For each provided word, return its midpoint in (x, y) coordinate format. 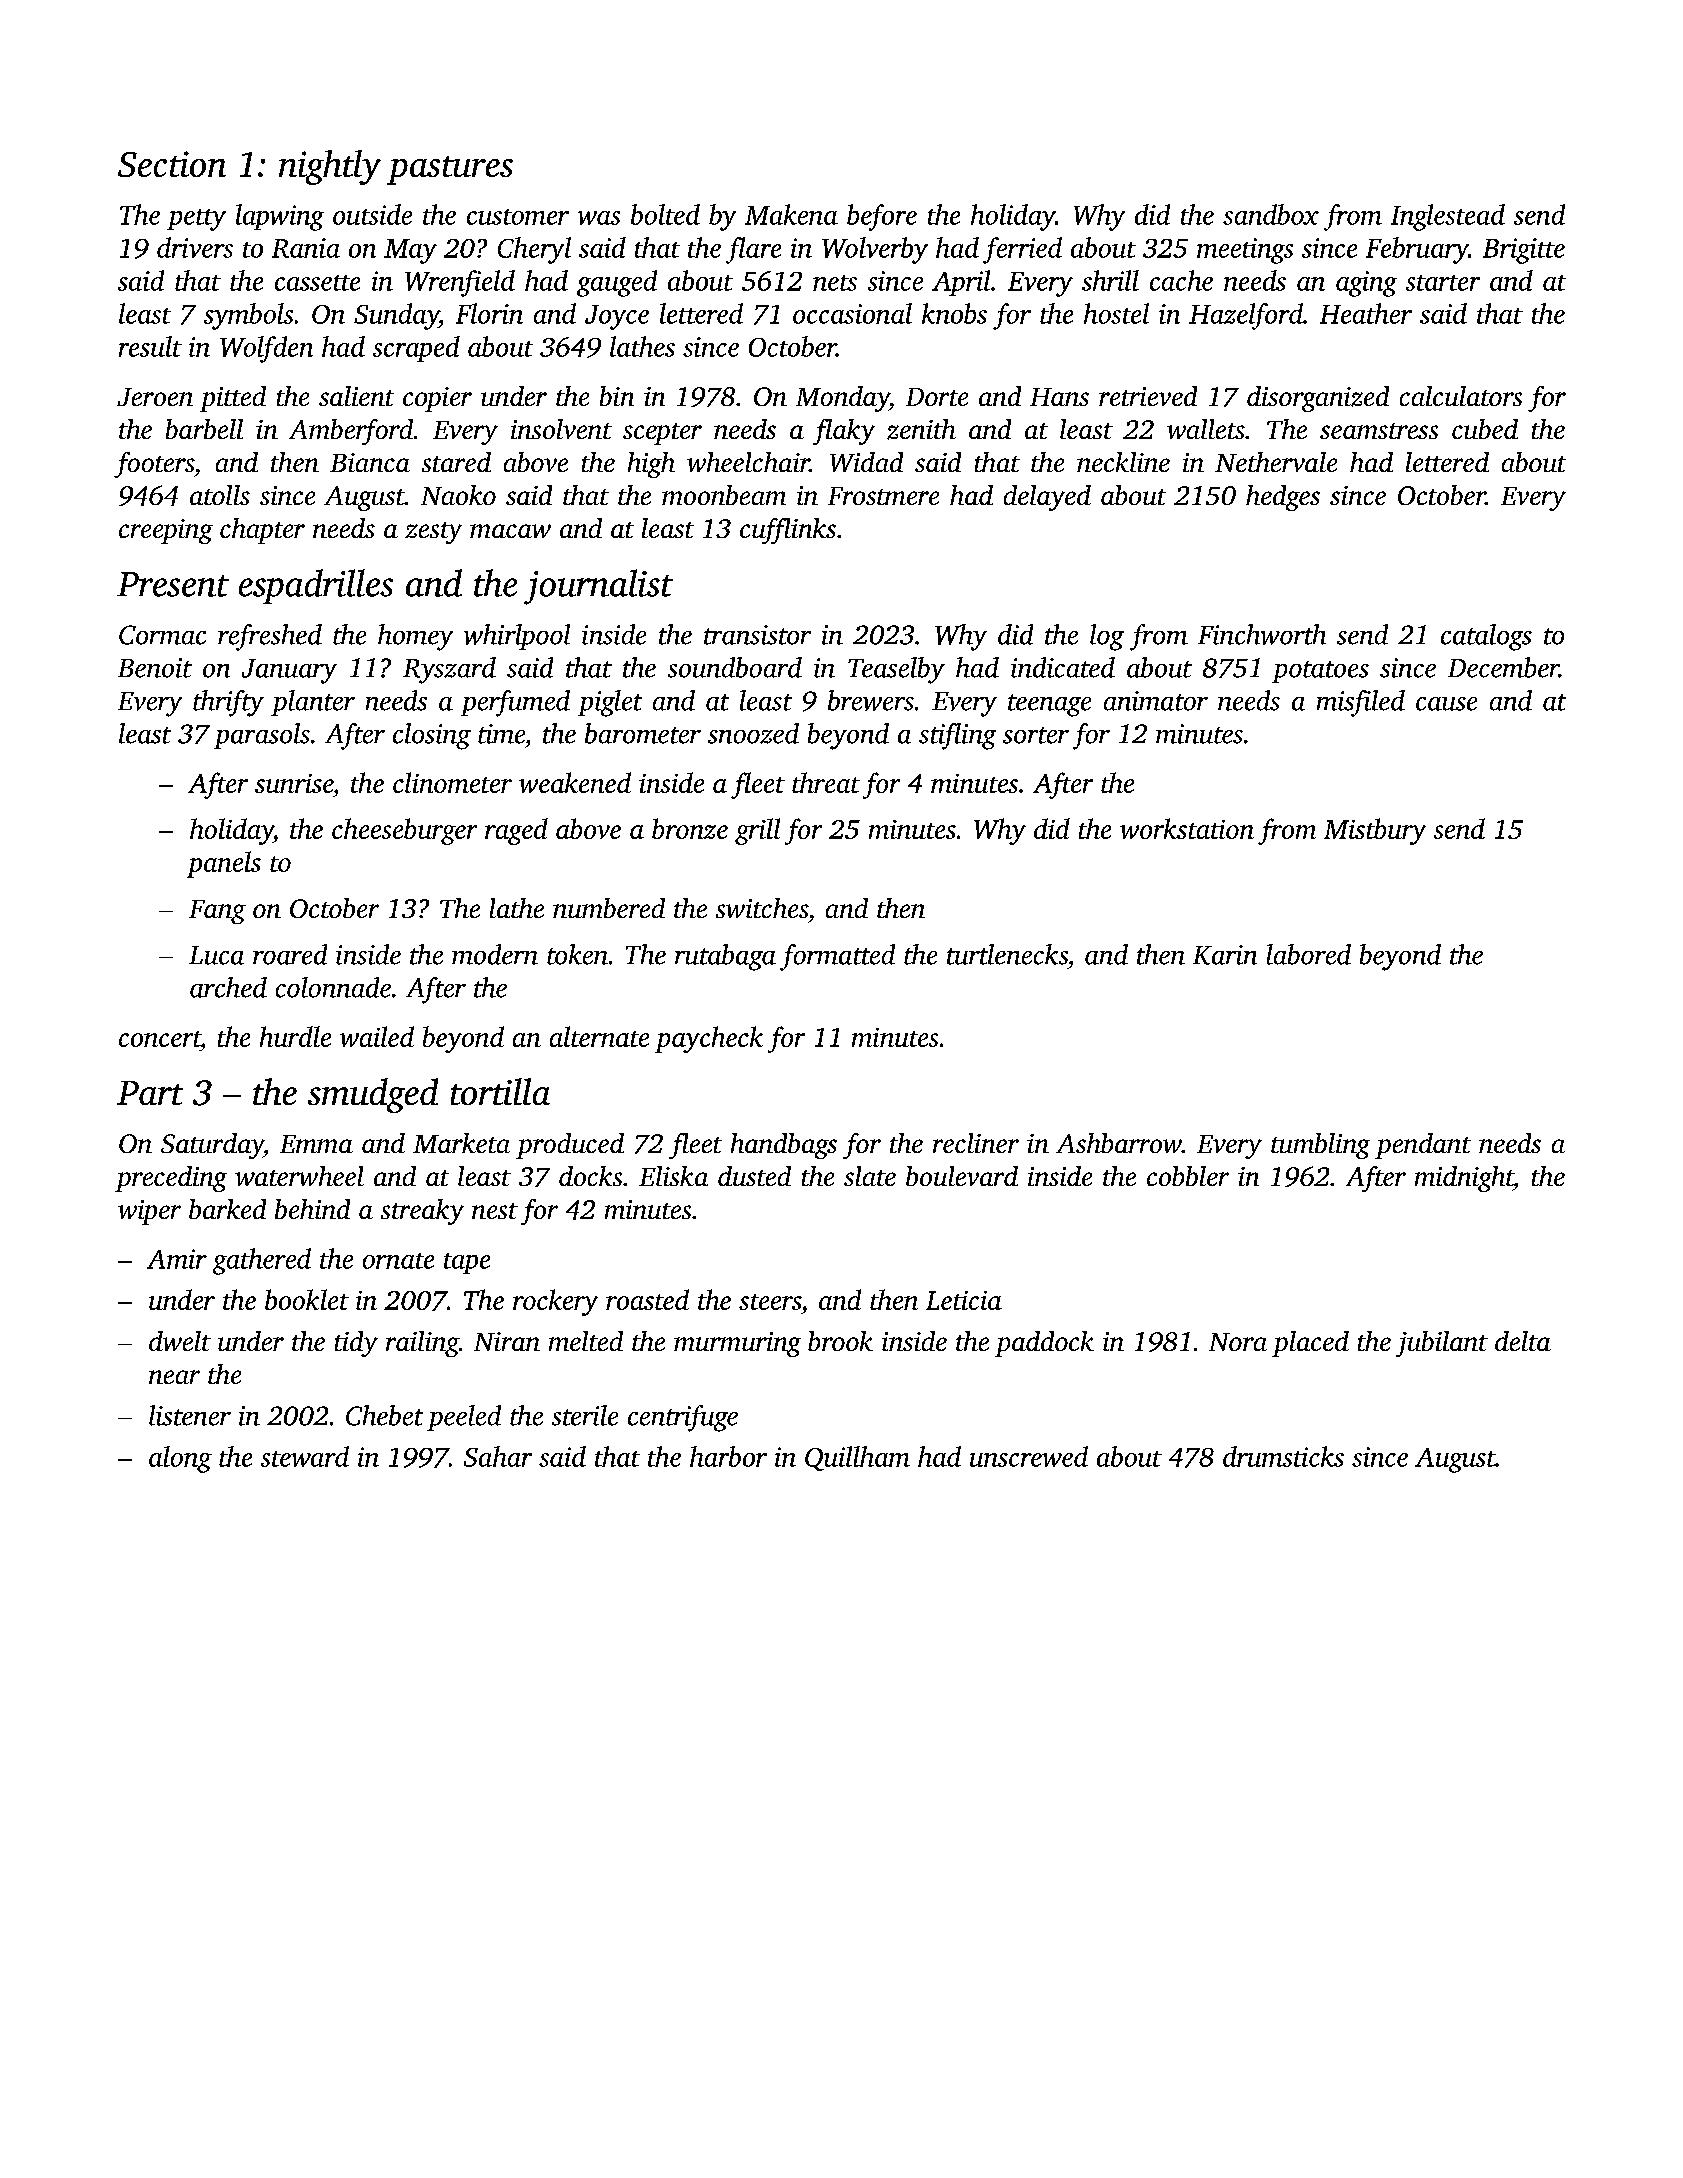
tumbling (1320, 1146)
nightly (330, 167)
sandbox (1271, 214)
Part (150, 1093)
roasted (647, 1299)
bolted (665, 214)
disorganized (1318, 399)
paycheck (709, 1039)
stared (456, 462)
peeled (464, 1418)
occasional (852, 313)
